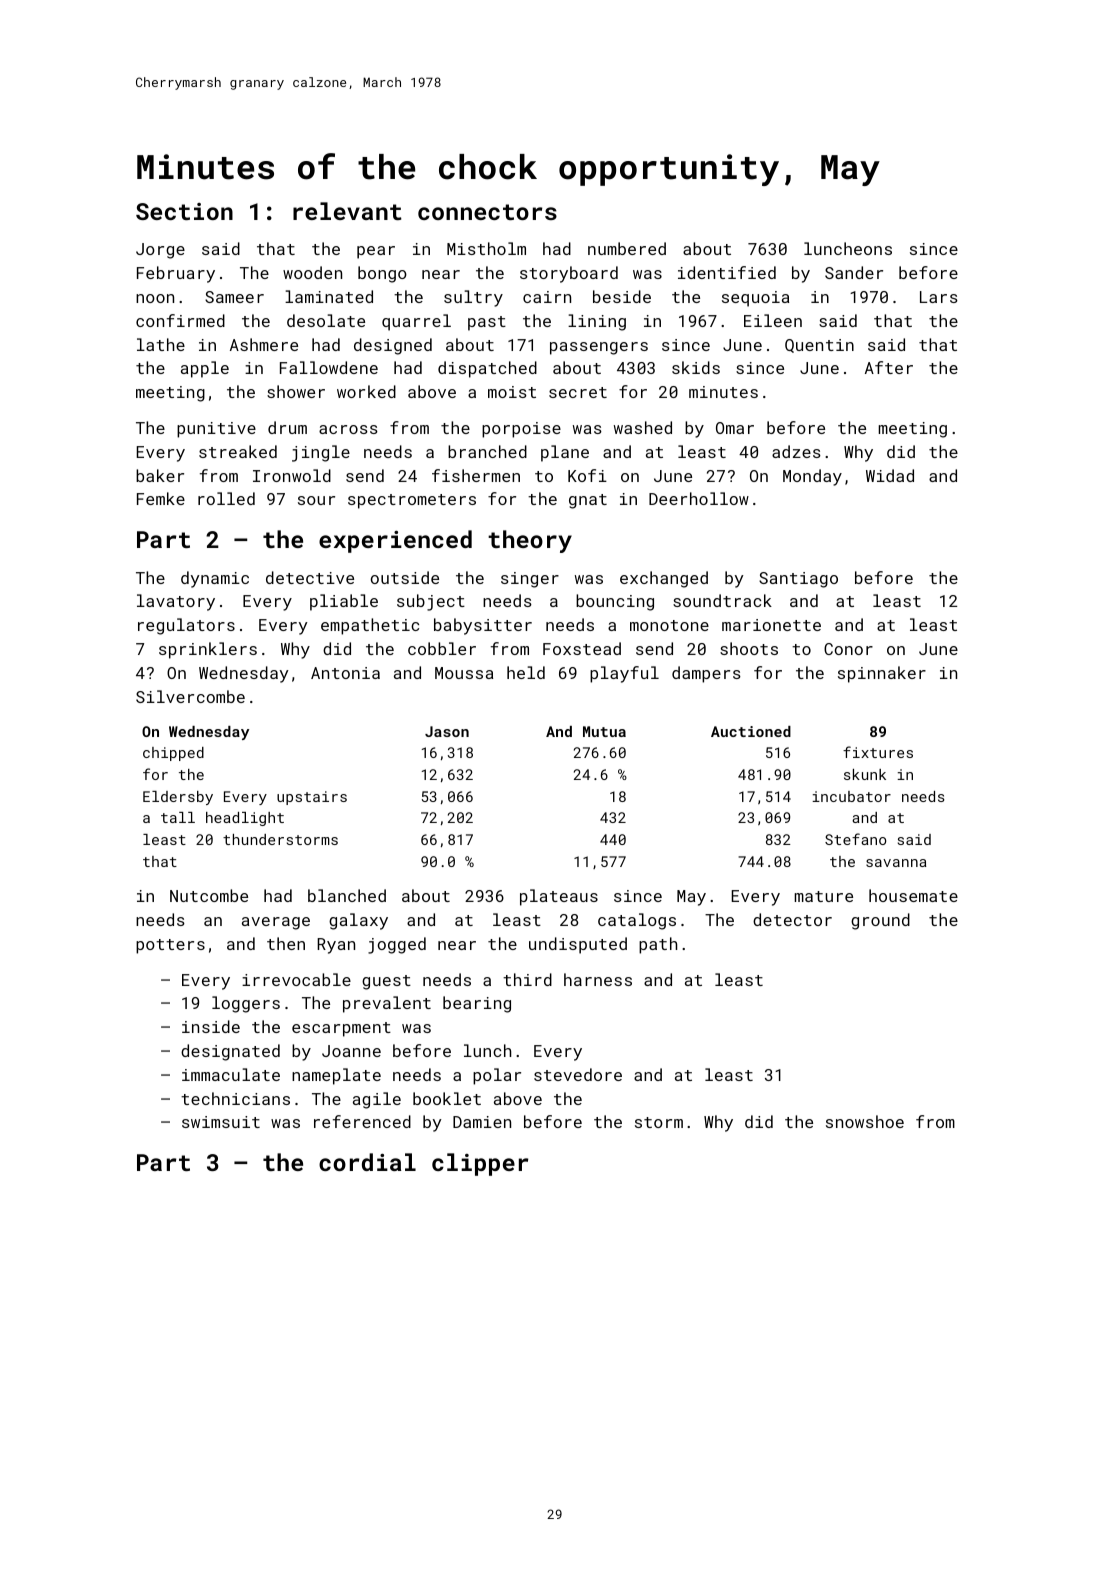 Image resolution: width=1094 pixels, height=1585 pixels. Describe the element at coordinates (190, 696) in the document. I see `Silvercombe` at that location.
